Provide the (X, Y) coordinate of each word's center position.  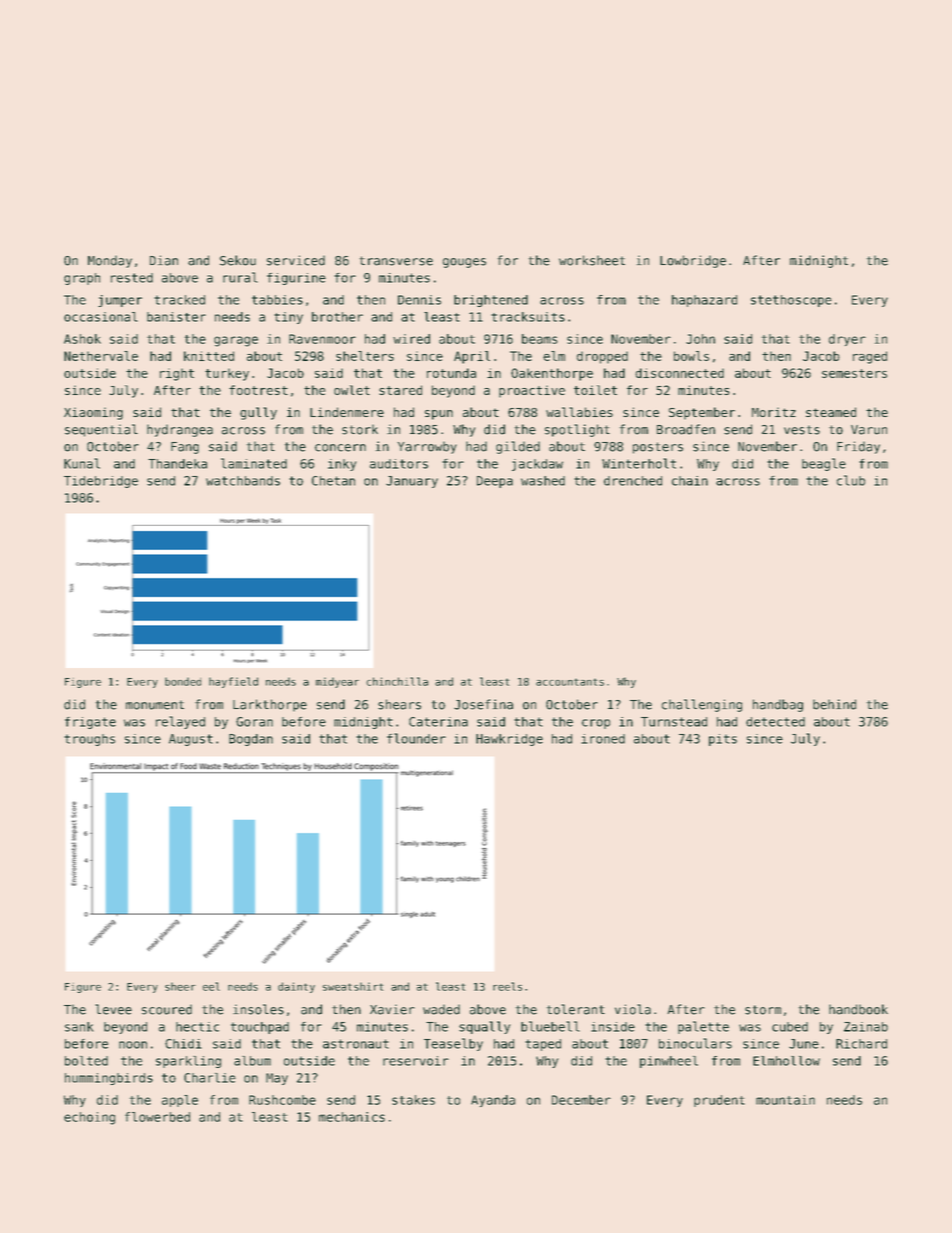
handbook (858, 1009)
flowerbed (157, 1117)
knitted (209, 356)
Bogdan (251, 740)
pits (723, 740)
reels (507, 986)
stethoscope (791, 301)
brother (337, 317)
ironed (603, 739)
